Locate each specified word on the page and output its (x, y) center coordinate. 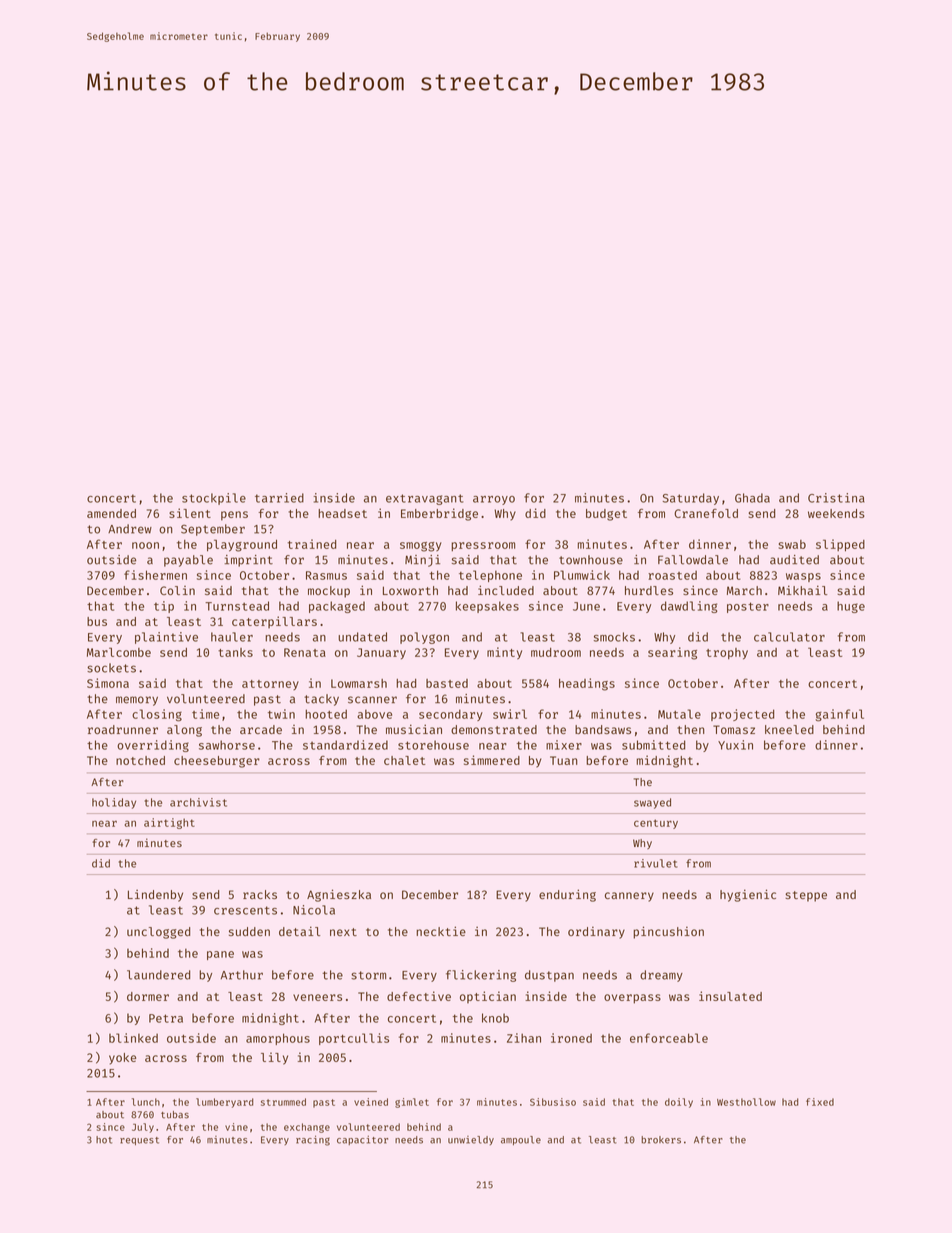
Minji (422, 561)
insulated (730, 996)
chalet (405, 760)
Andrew (130, 529)
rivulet (656, 863)
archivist (198, 802)
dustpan (549, 976)
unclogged (158, 933)
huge (851, 607)
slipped (840, 545)
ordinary (596, 933)
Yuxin (735, 745)
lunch (146, 1102)
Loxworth (410, 590)
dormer (148, 996)
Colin (177, 590)
